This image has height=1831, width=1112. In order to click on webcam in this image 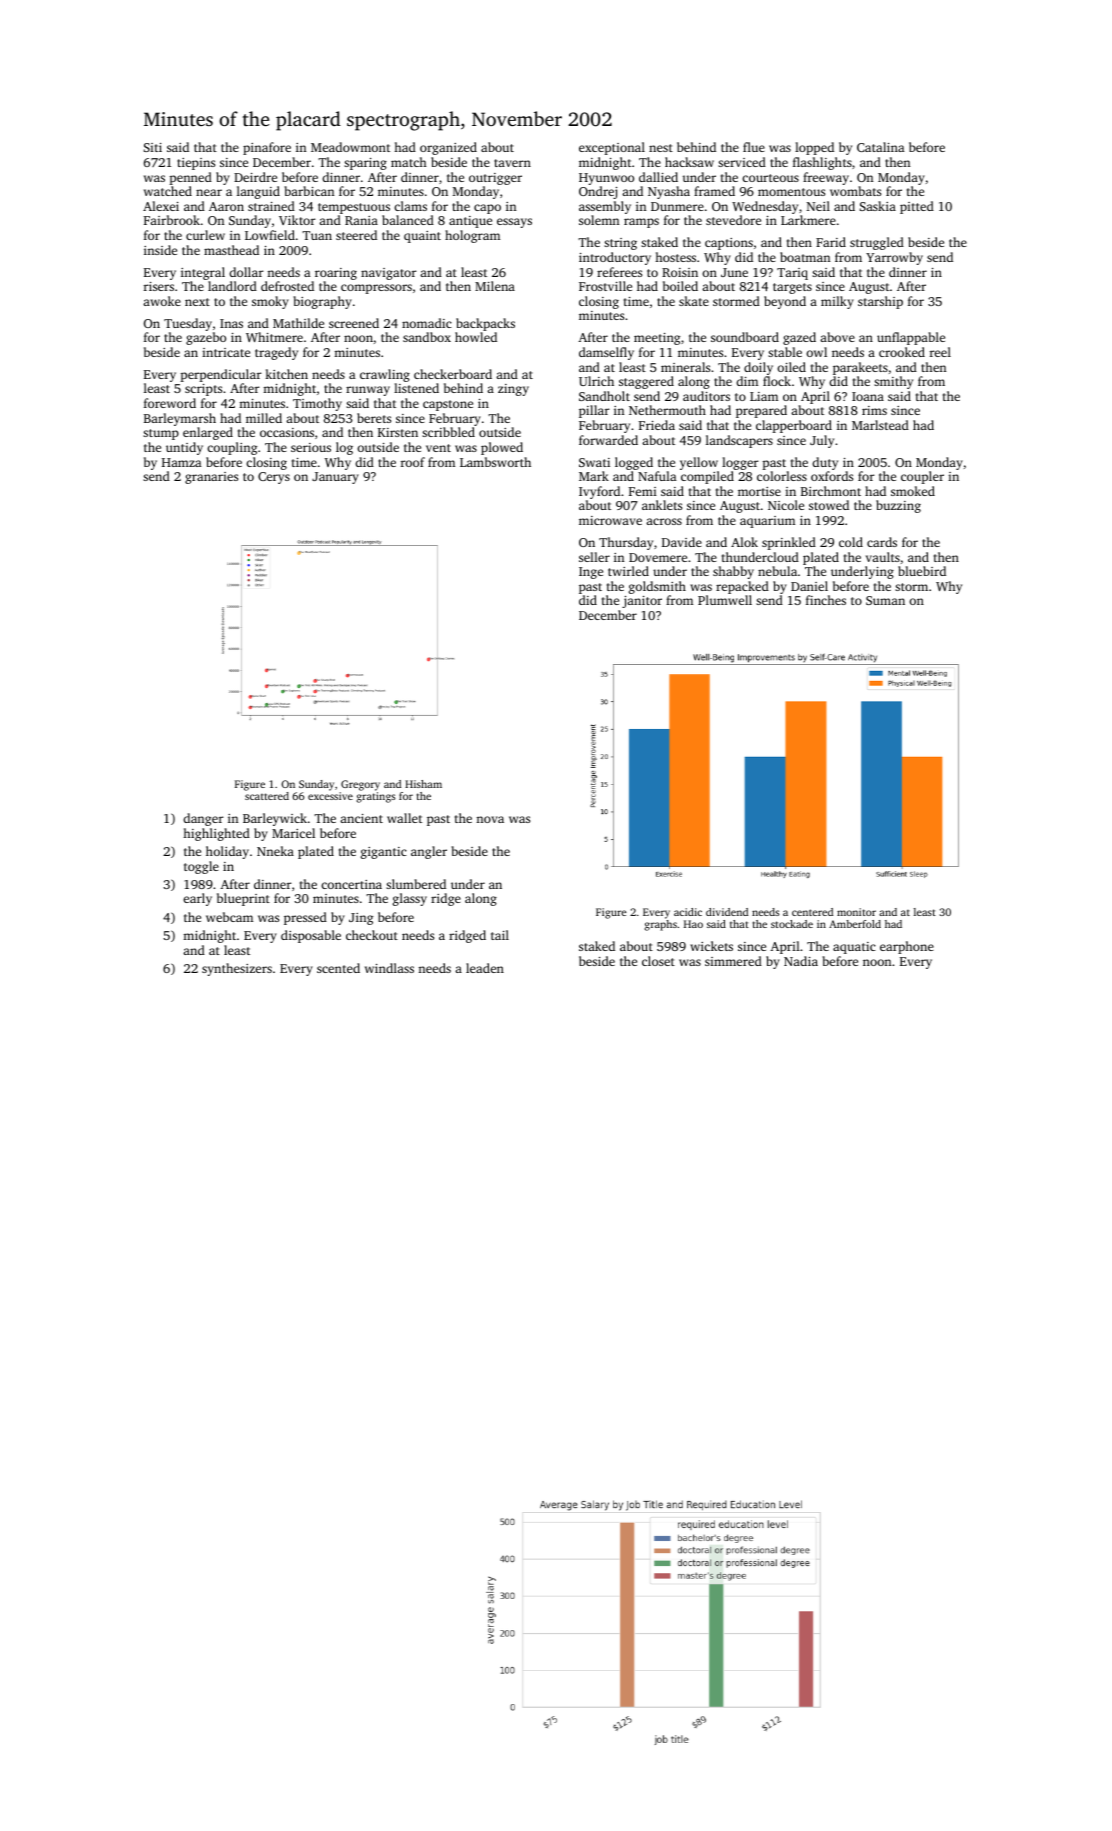, I will do `click(229, 917)`.
